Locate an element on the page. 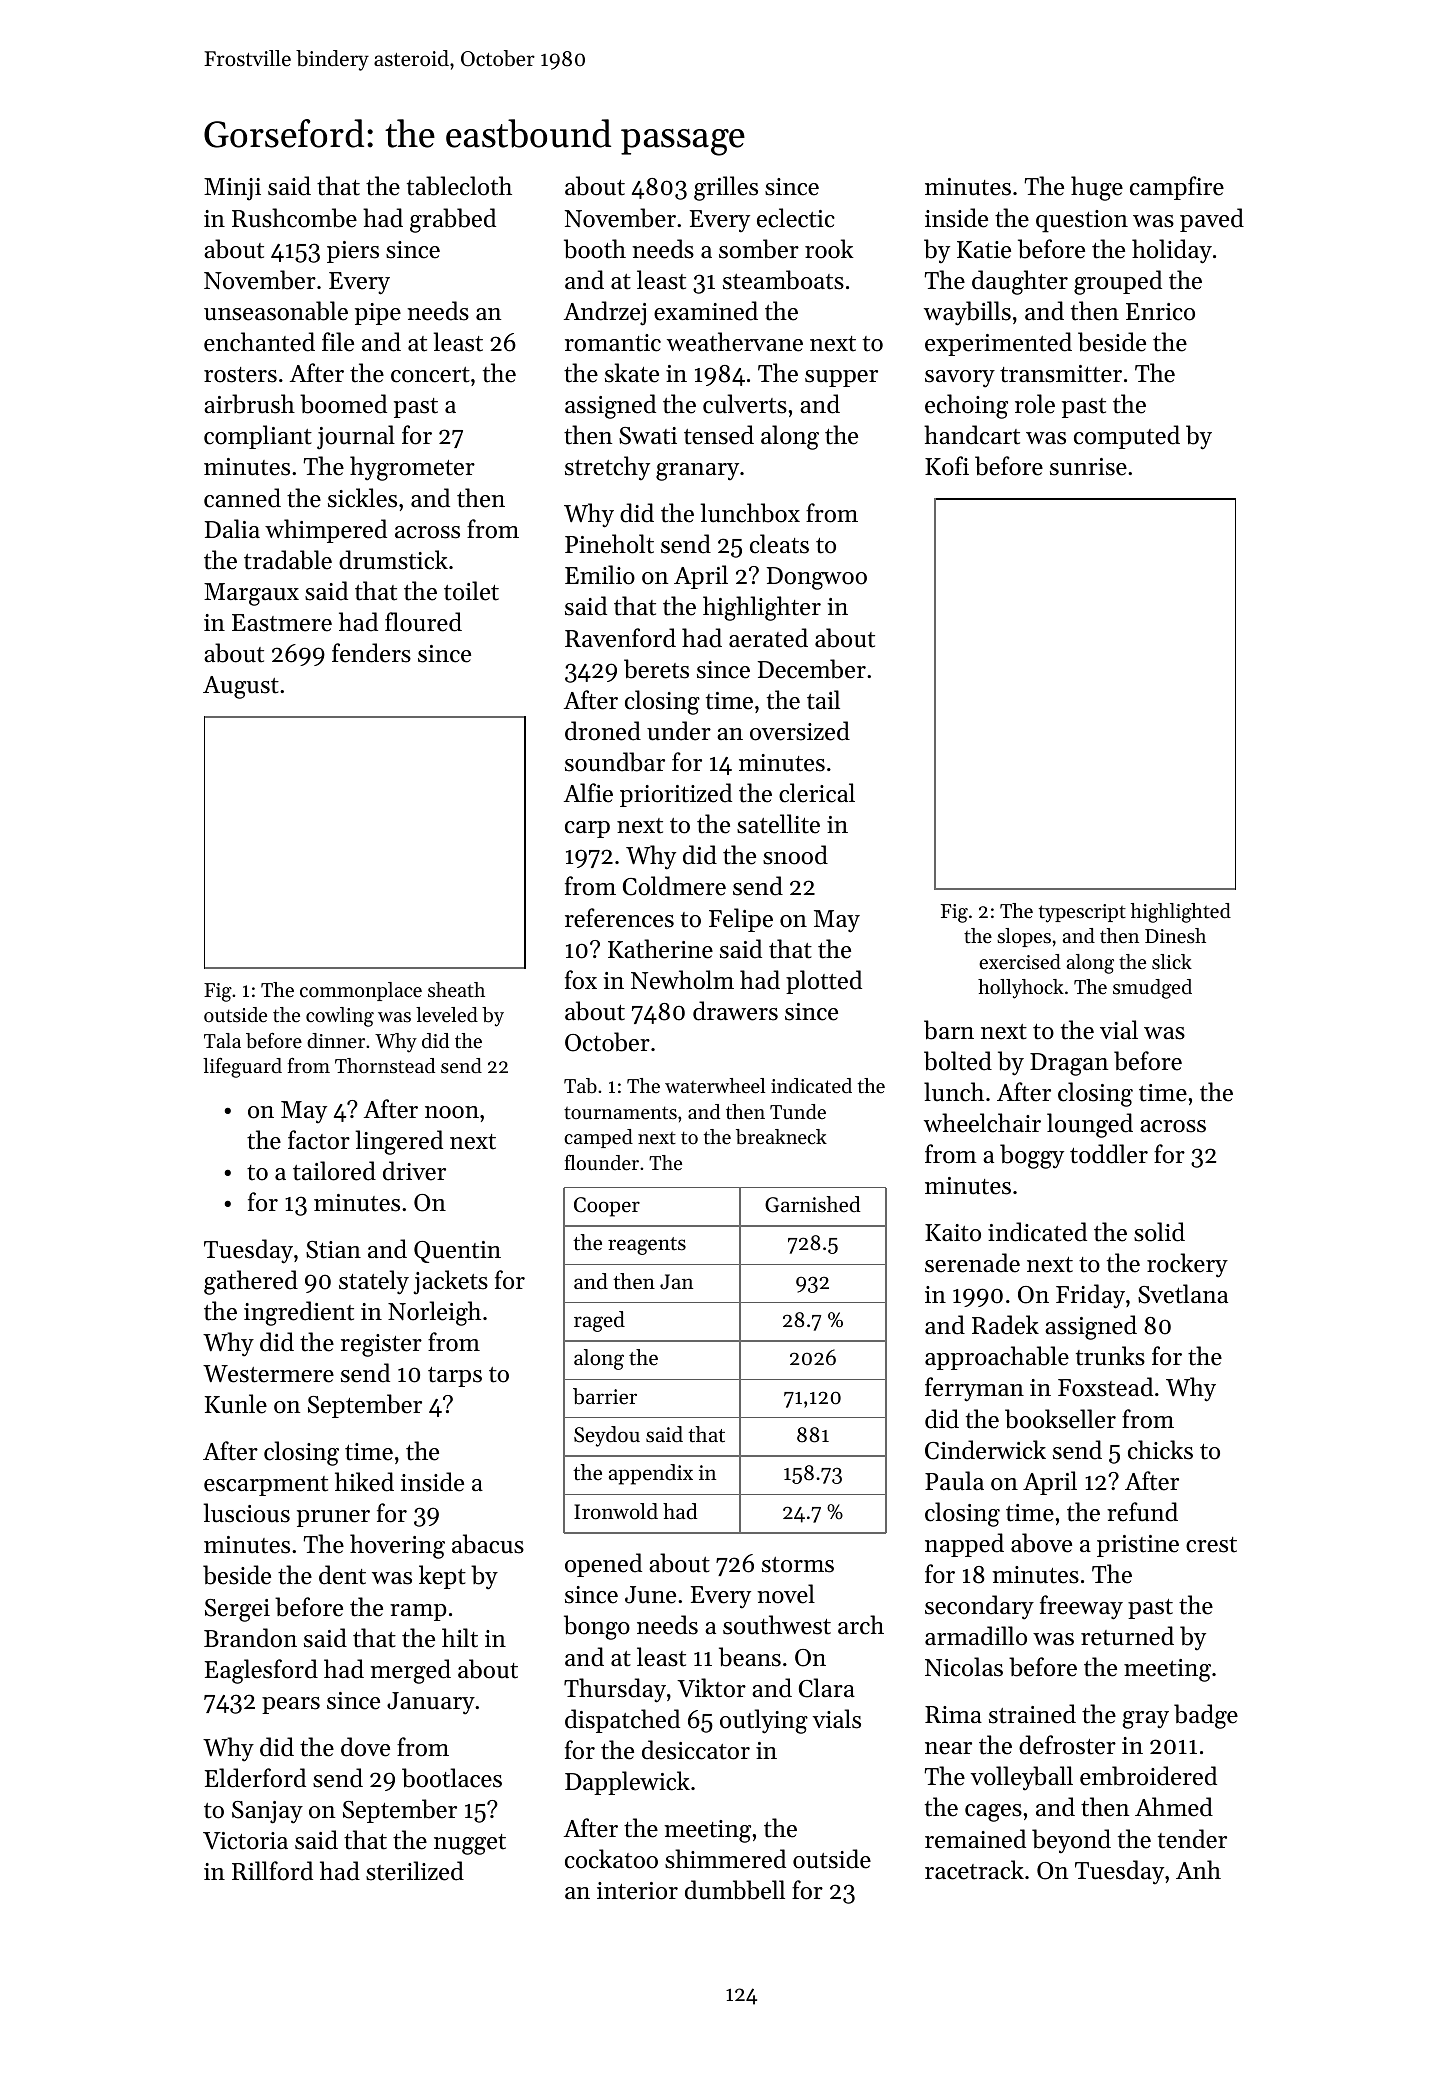 This page has height=2100, width=1450. Rillford is located at coordinates (272, 1871).
